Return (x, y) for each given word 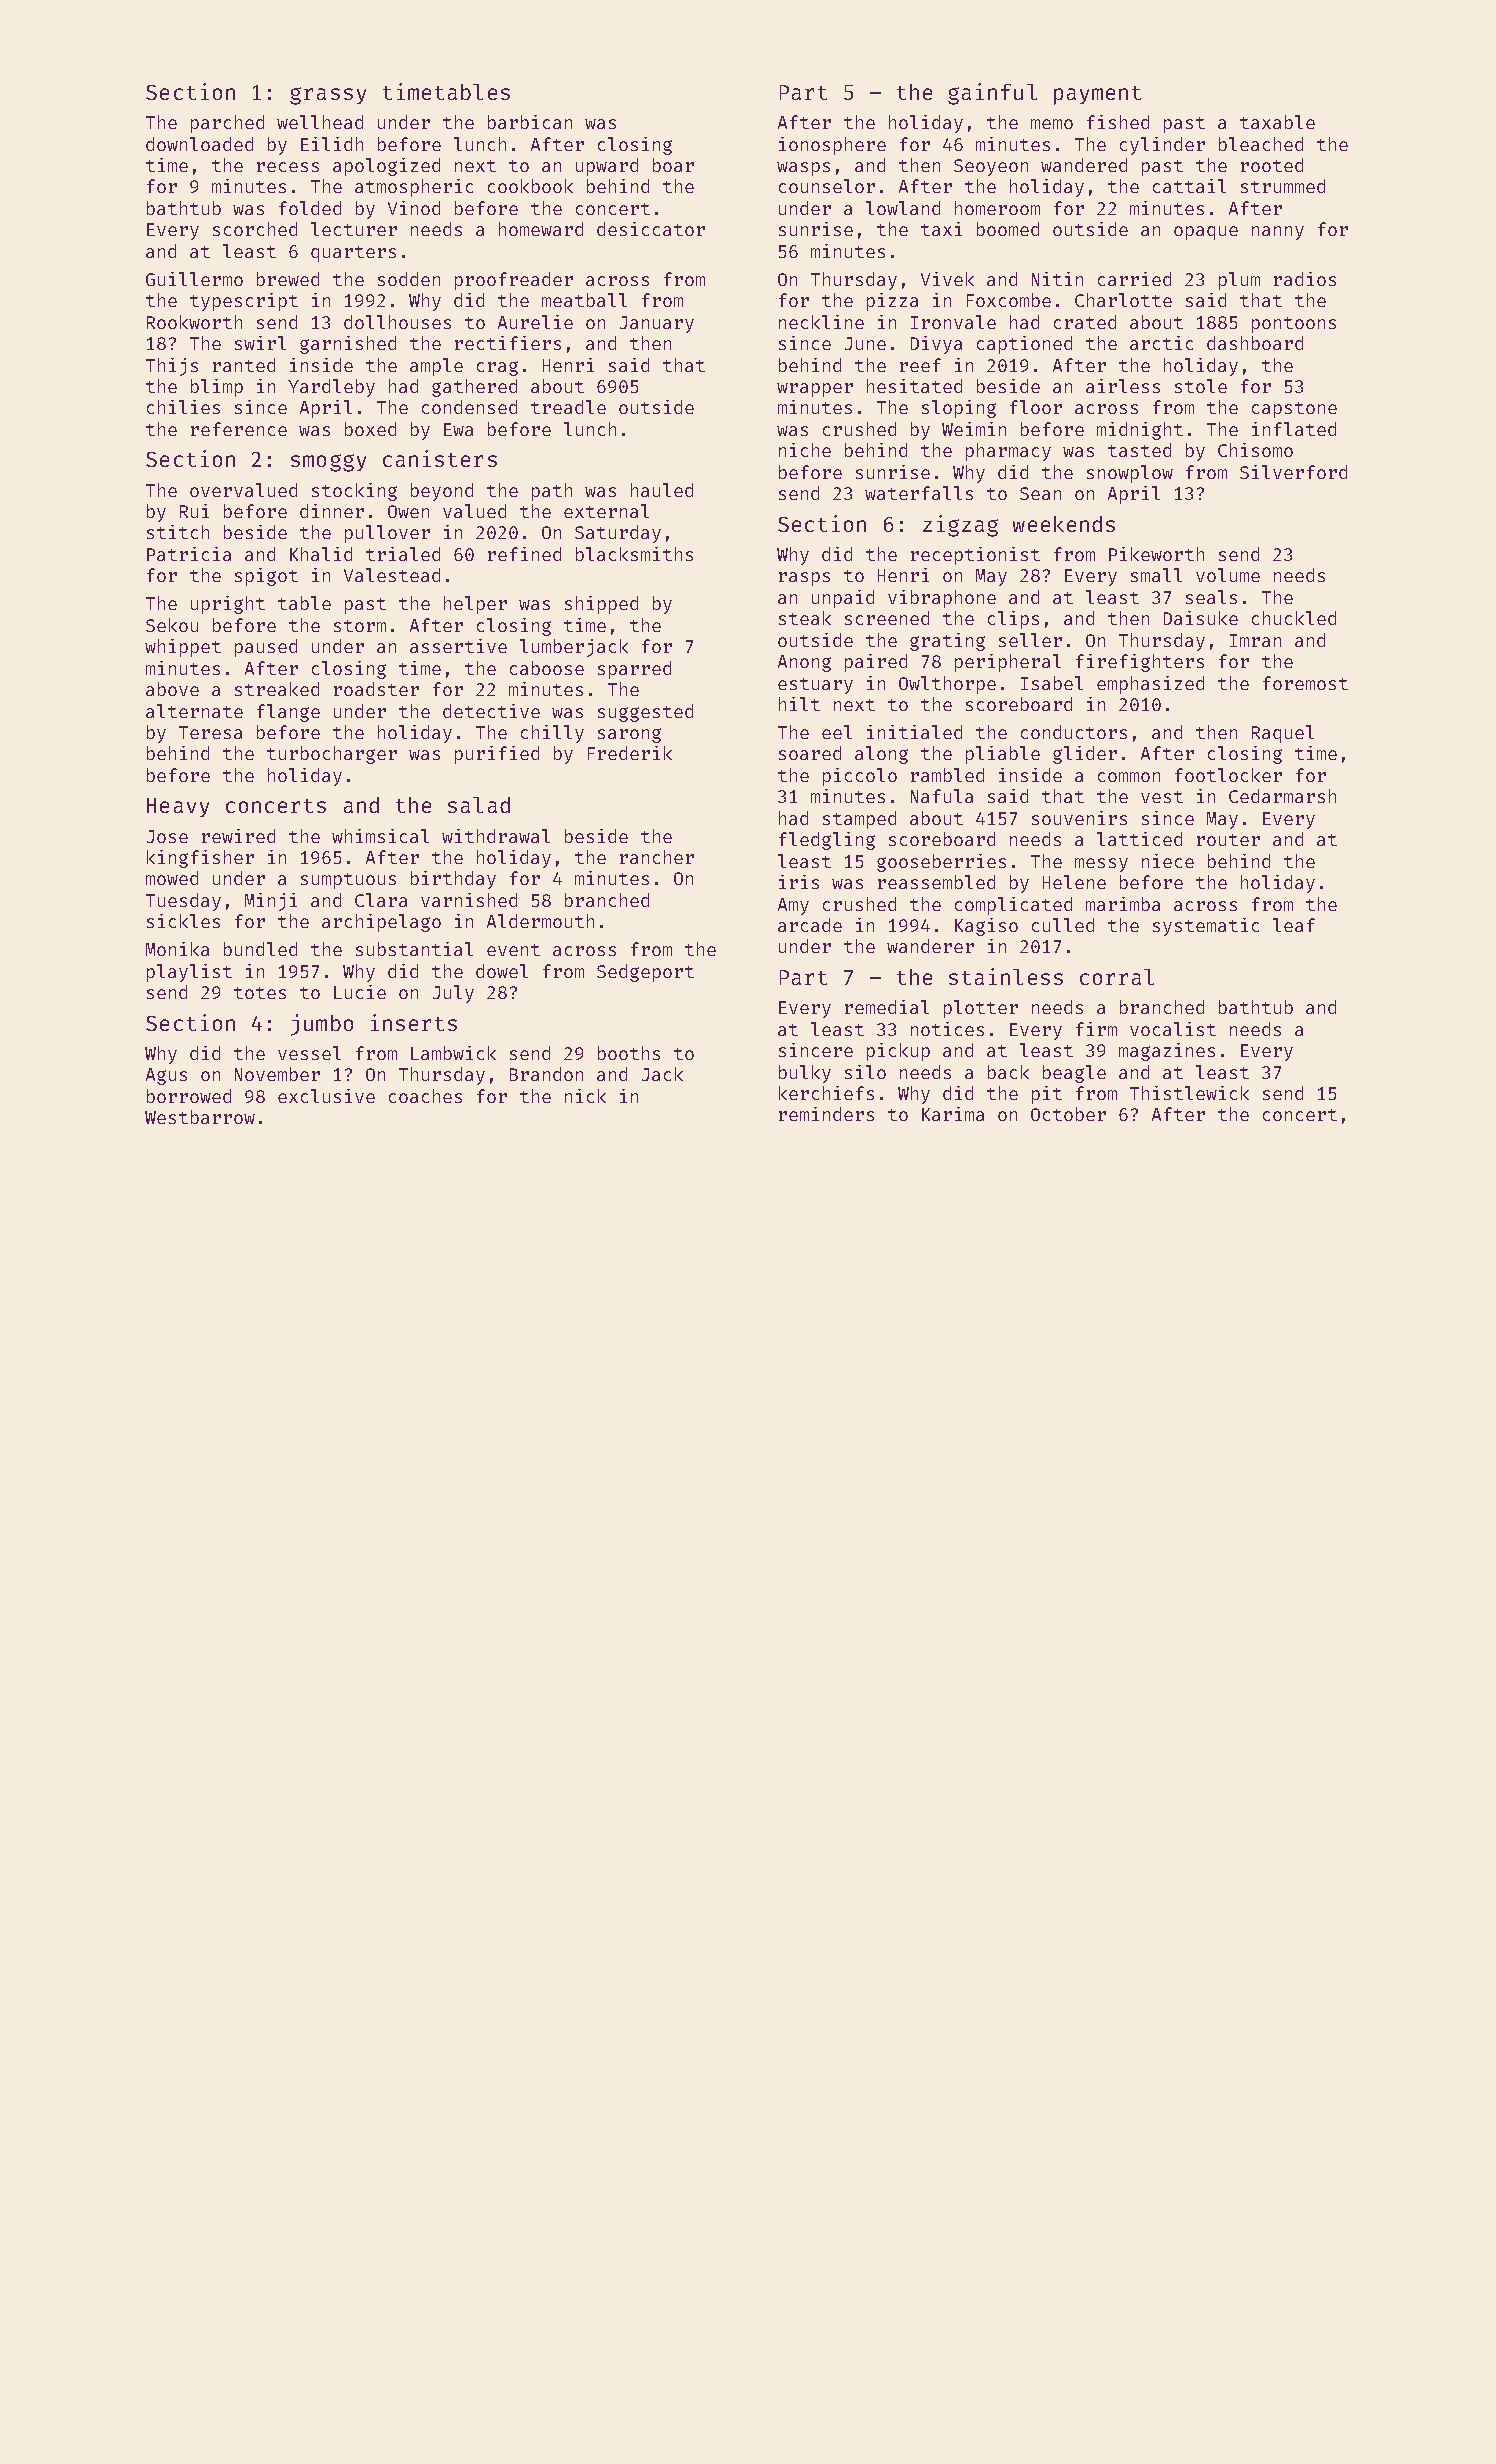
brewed (288, 279)
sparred (634, 670)
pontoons (1294, 325)
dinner (332, 511)
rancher (657, 857)
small (1156, 575)
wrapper (815, 390)
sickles (183, 921)
